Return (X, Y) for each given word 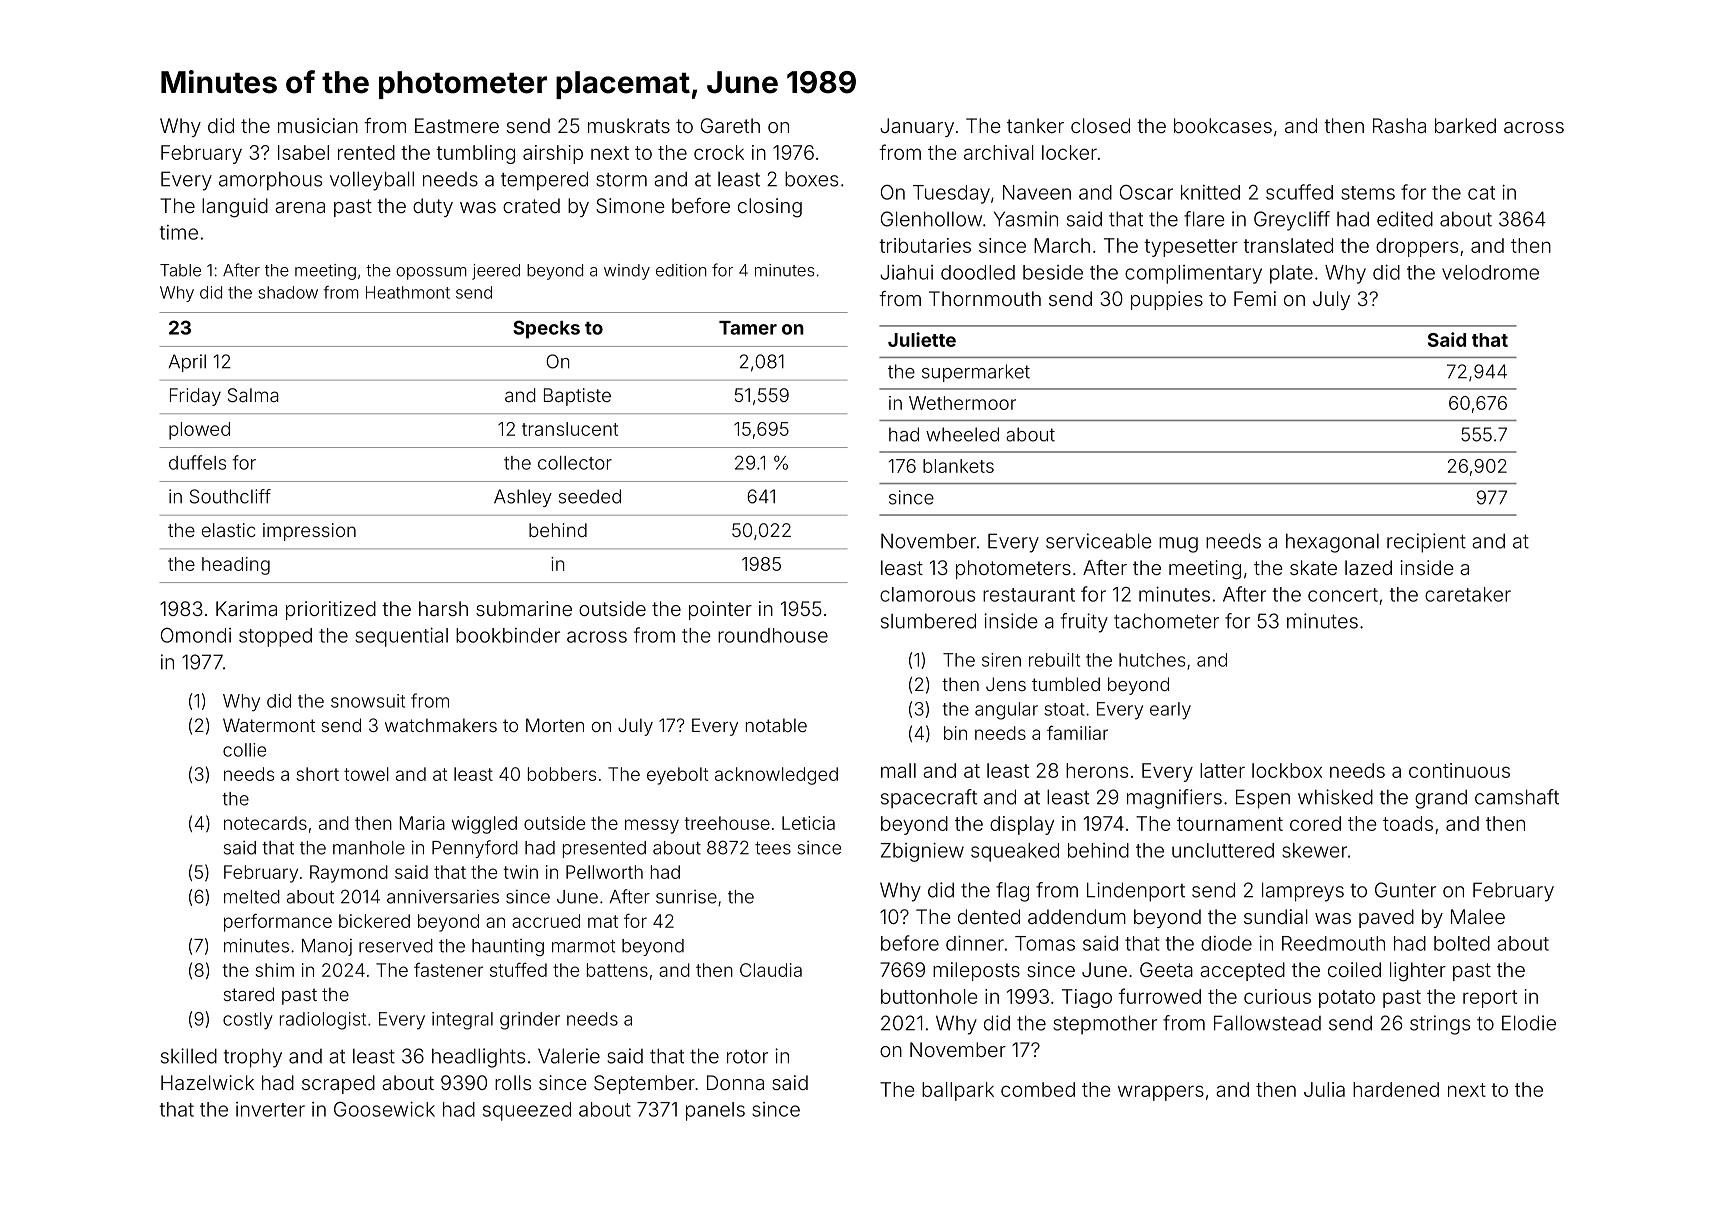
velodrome (1490, 272)
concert (1343, 595)
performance (278, 923)
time (179, 232)
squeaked (1015, 852)
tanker (1035, 125)
